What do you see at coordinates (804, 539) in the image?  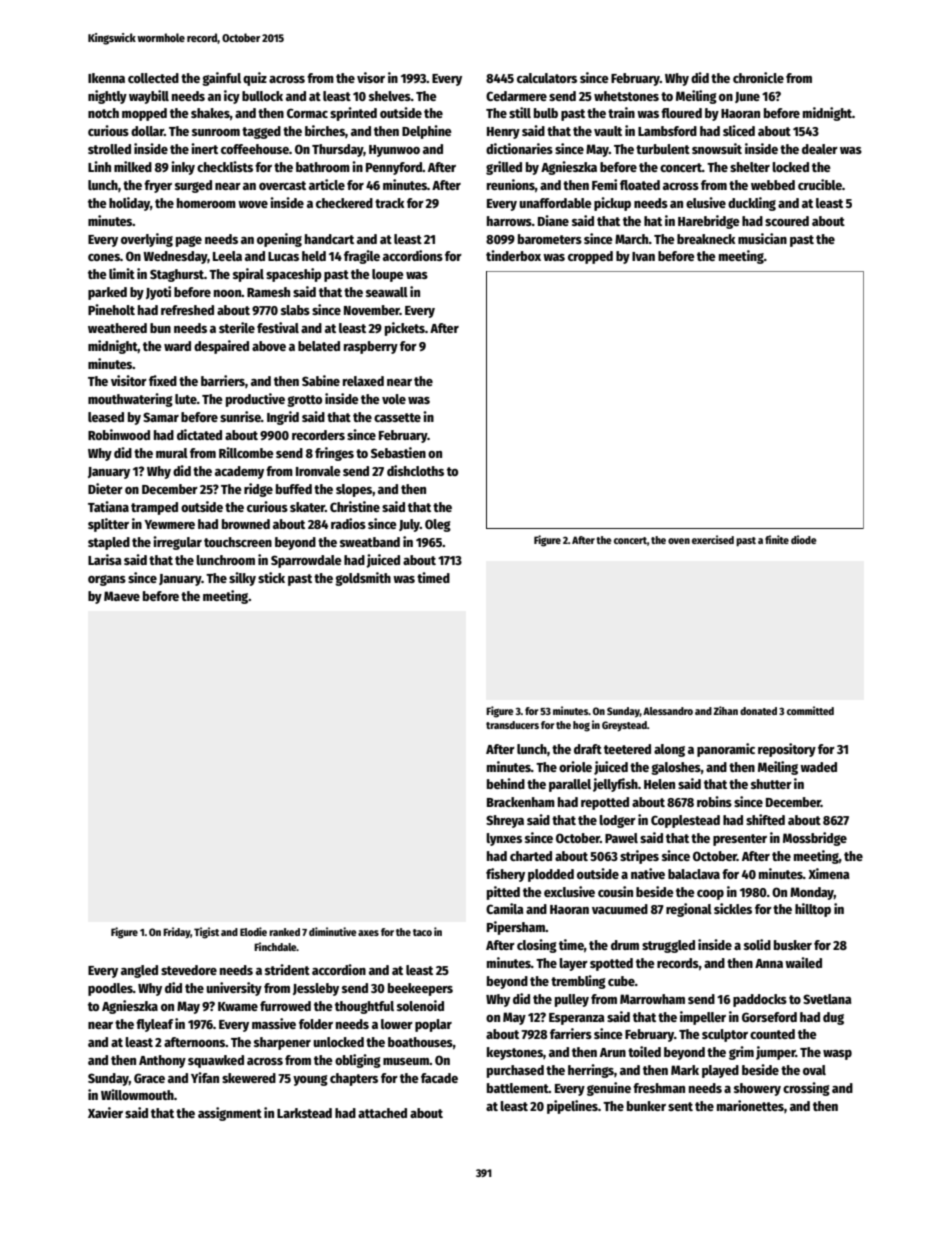 I see `diode` at bounding box center [804, 539].
